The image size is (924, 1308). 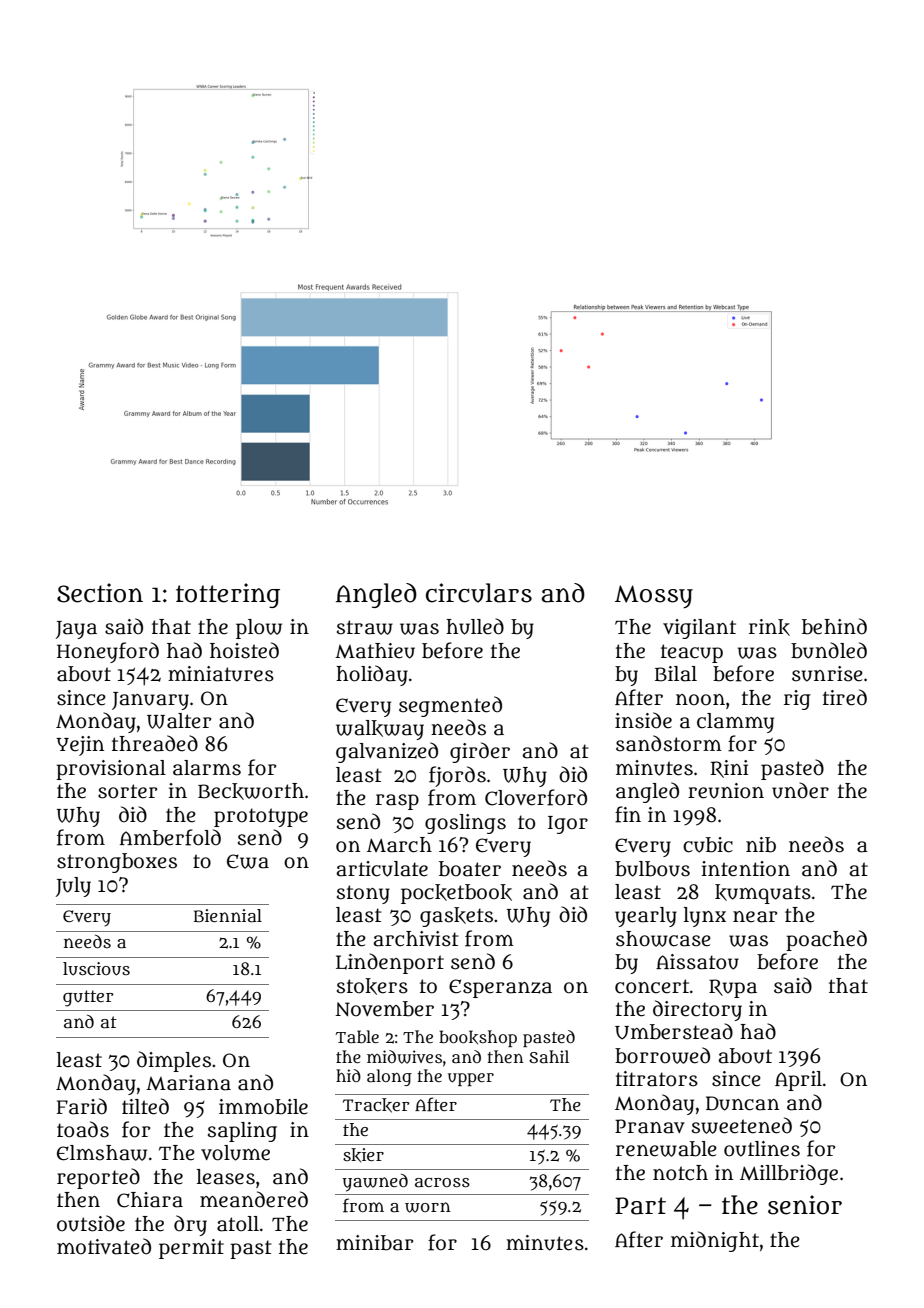 I want to click on circulars, so click(x=479, y=593).
